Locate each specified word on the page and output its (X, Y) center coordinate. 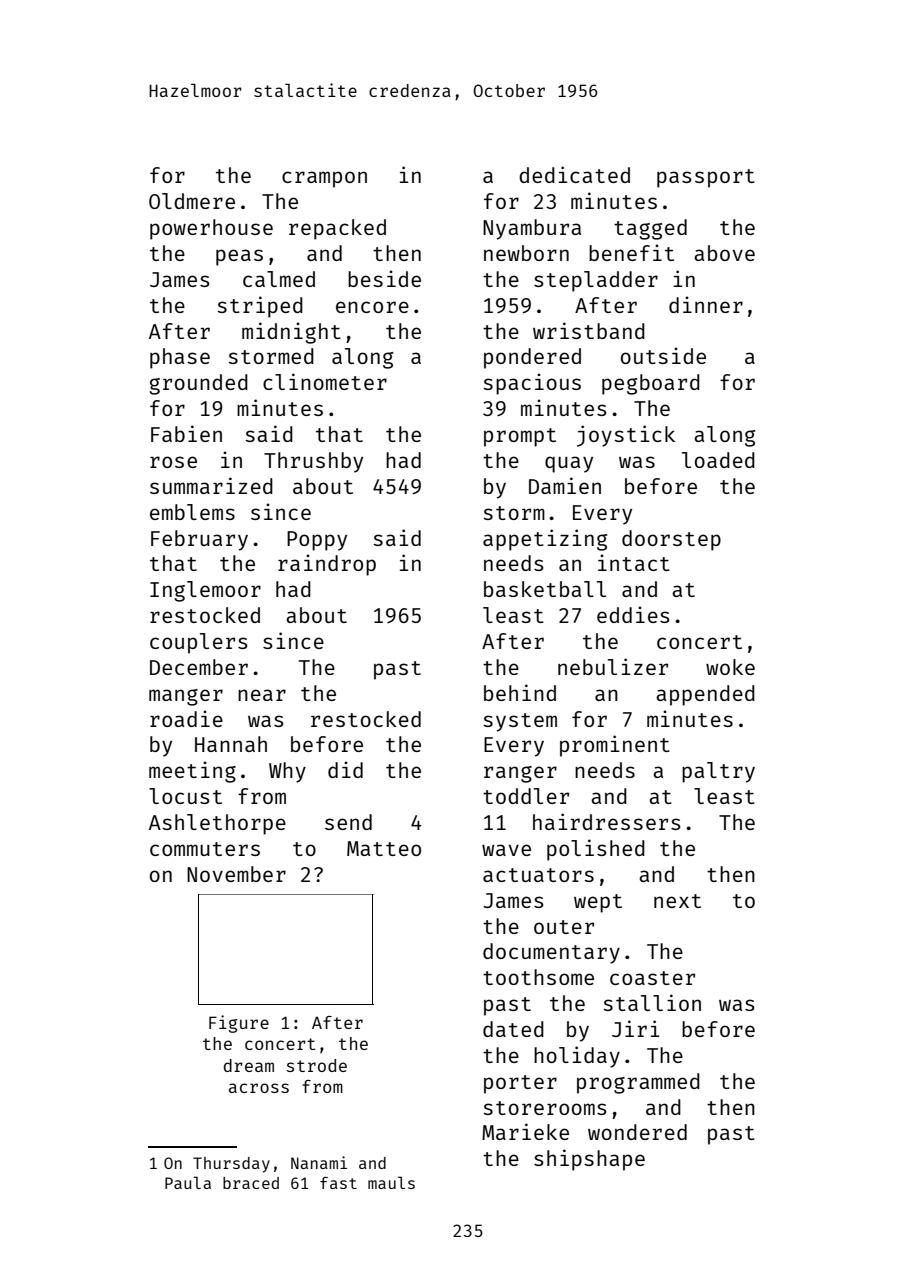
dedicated (574, 174)
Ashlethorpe (217, 824)
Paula (188, 1182)
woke (730, 667)
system (520, 722)
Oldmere (192, 201)
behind (520, 692)
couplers (199, 643)
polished (596, 850)
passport (706, 178)
